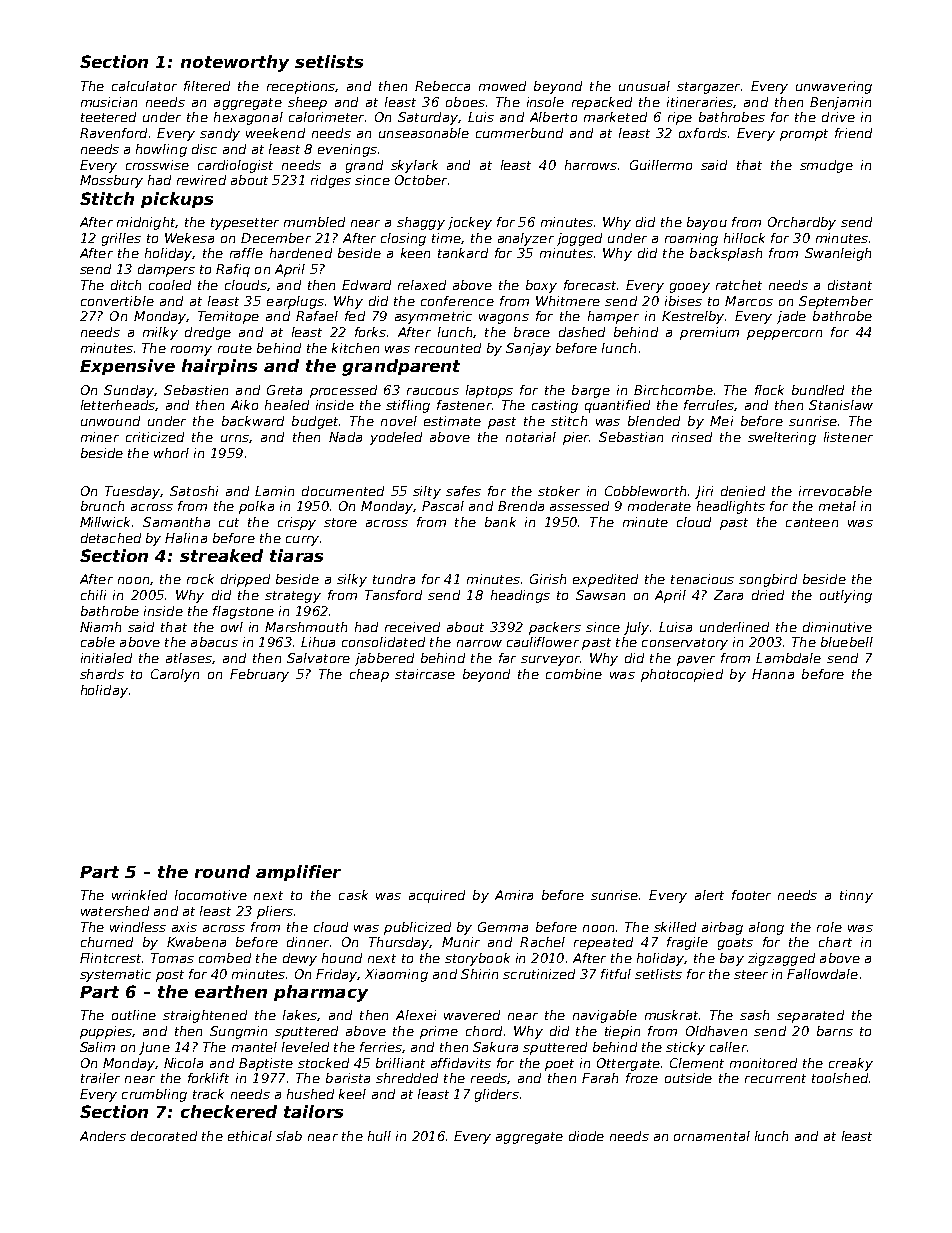  Describe the element at coordinates (712, 1136) in the screenshot. I see `ornamental` at that location.
